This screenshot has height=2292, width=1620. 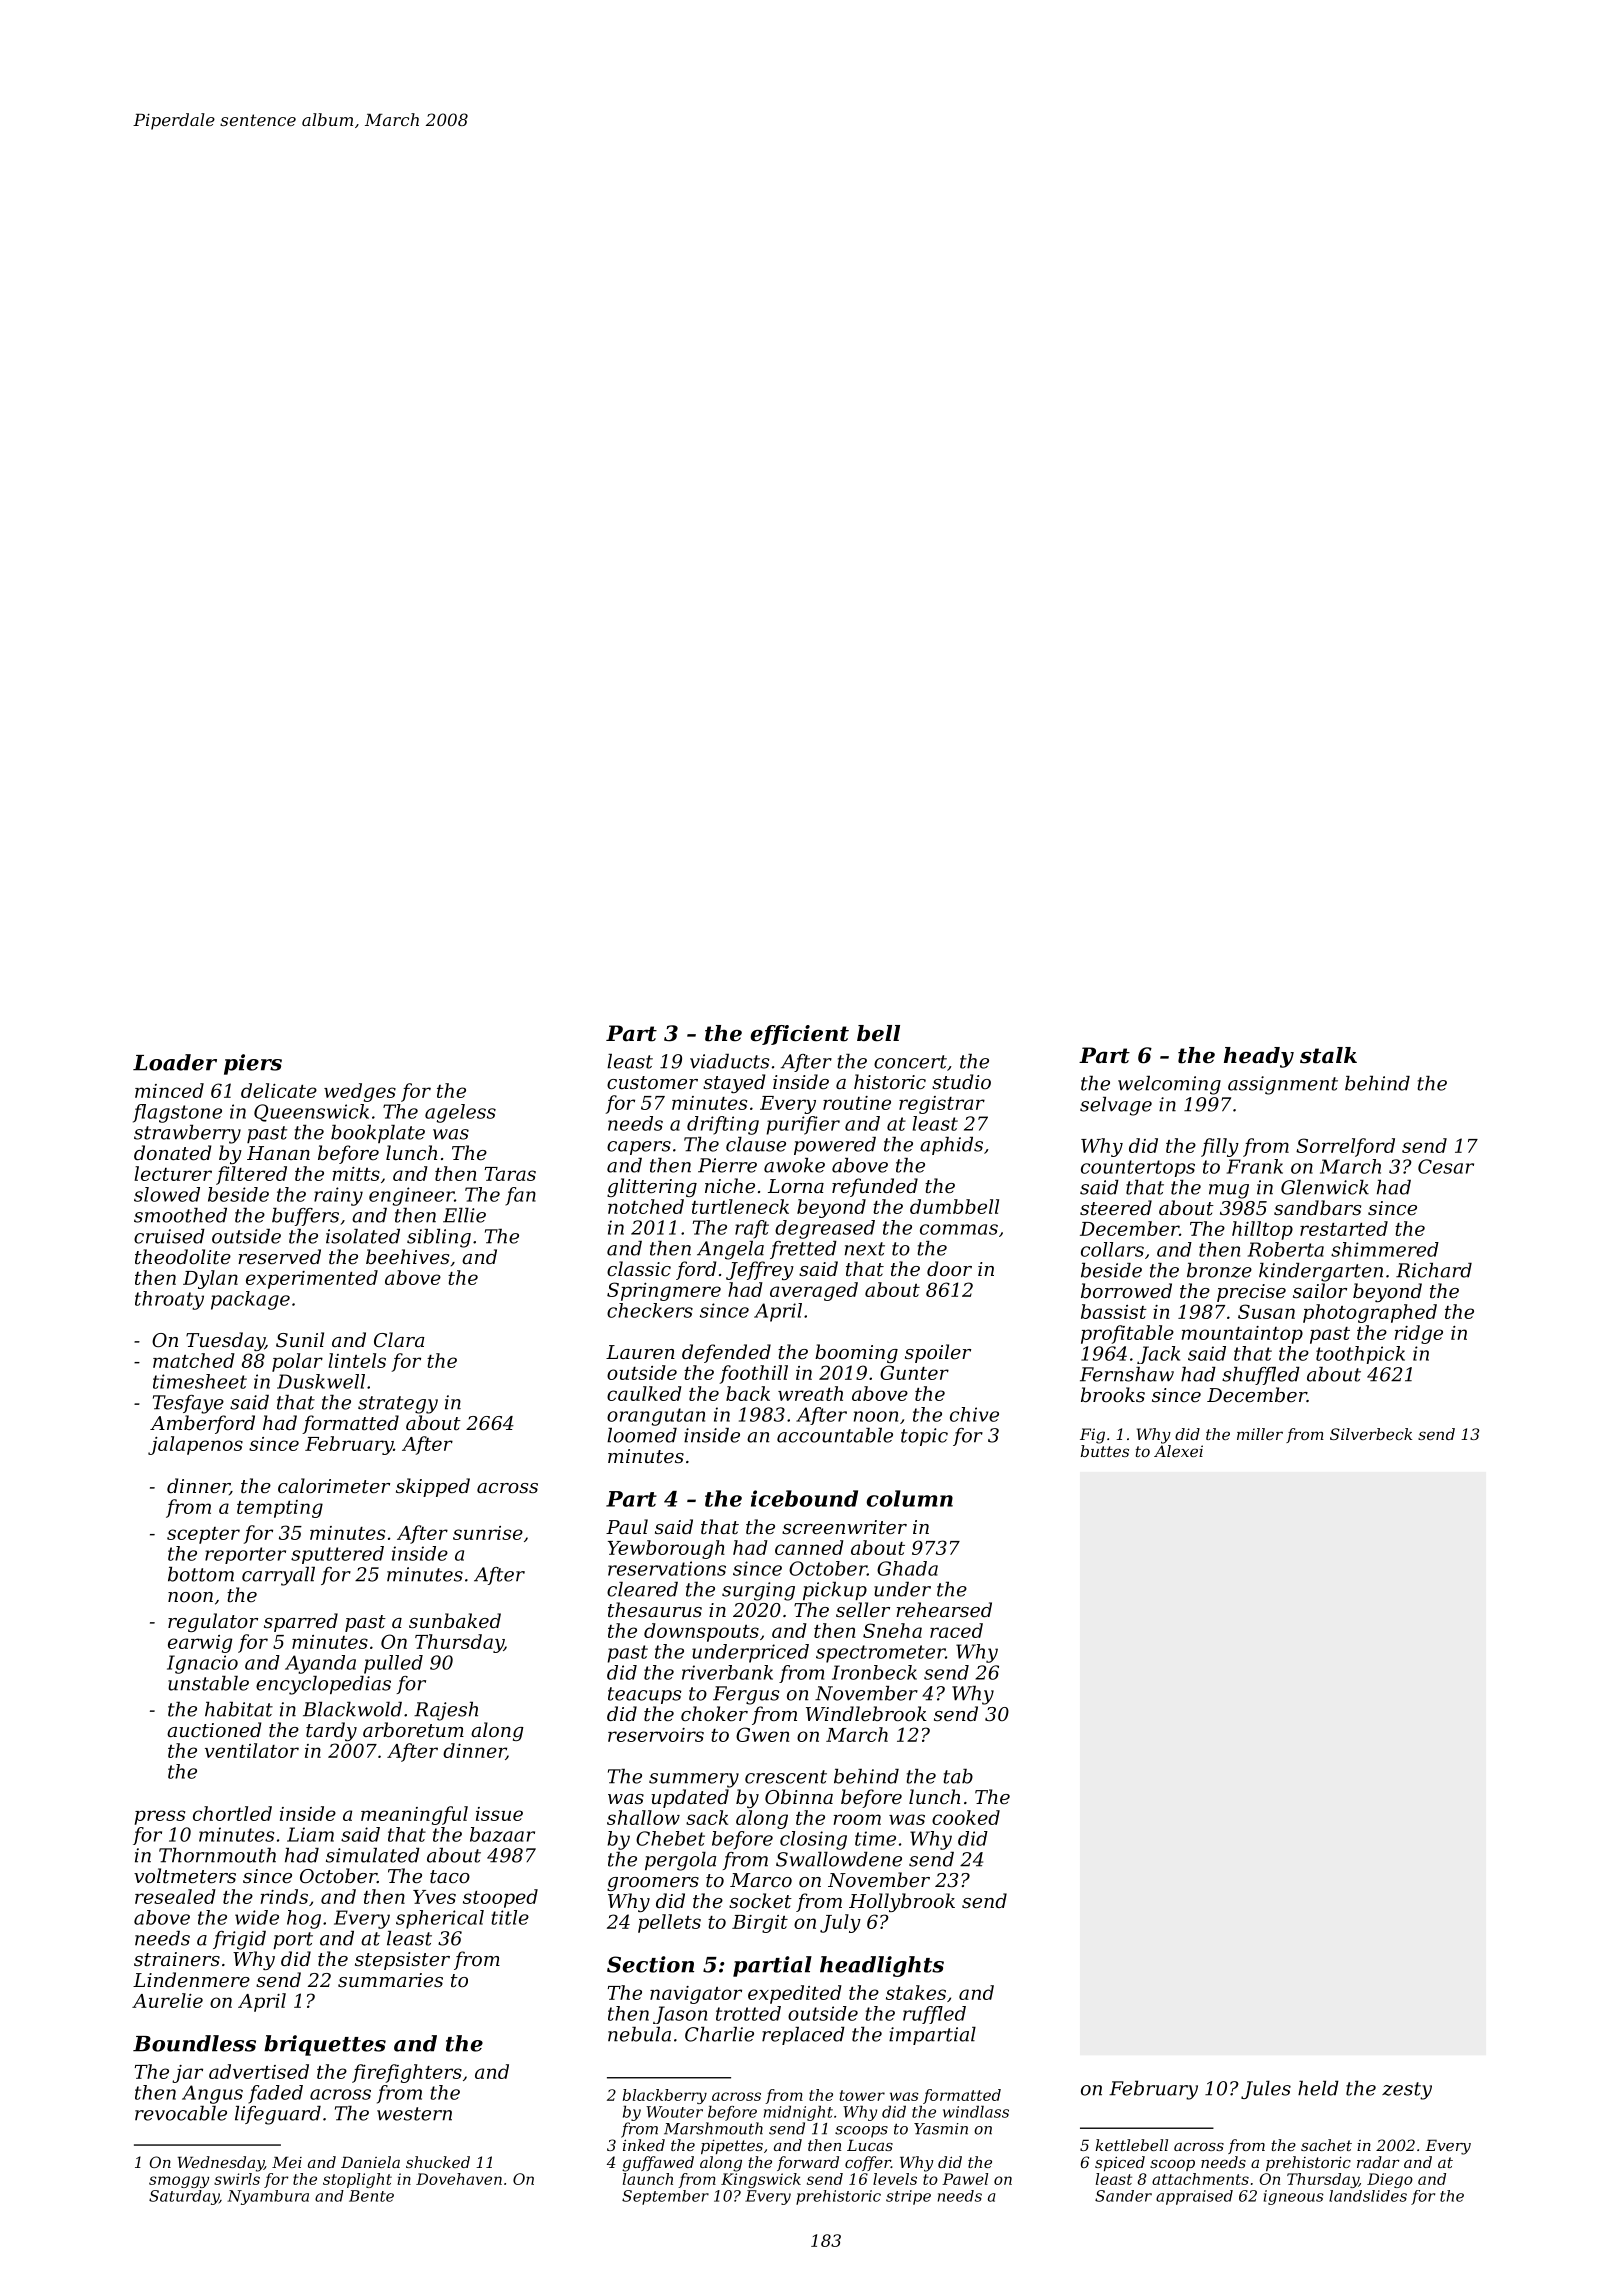 What do you see at coordinates (835, 1435) in the screenshot?
I see `accountable` at bounding box center [835, 1435].
